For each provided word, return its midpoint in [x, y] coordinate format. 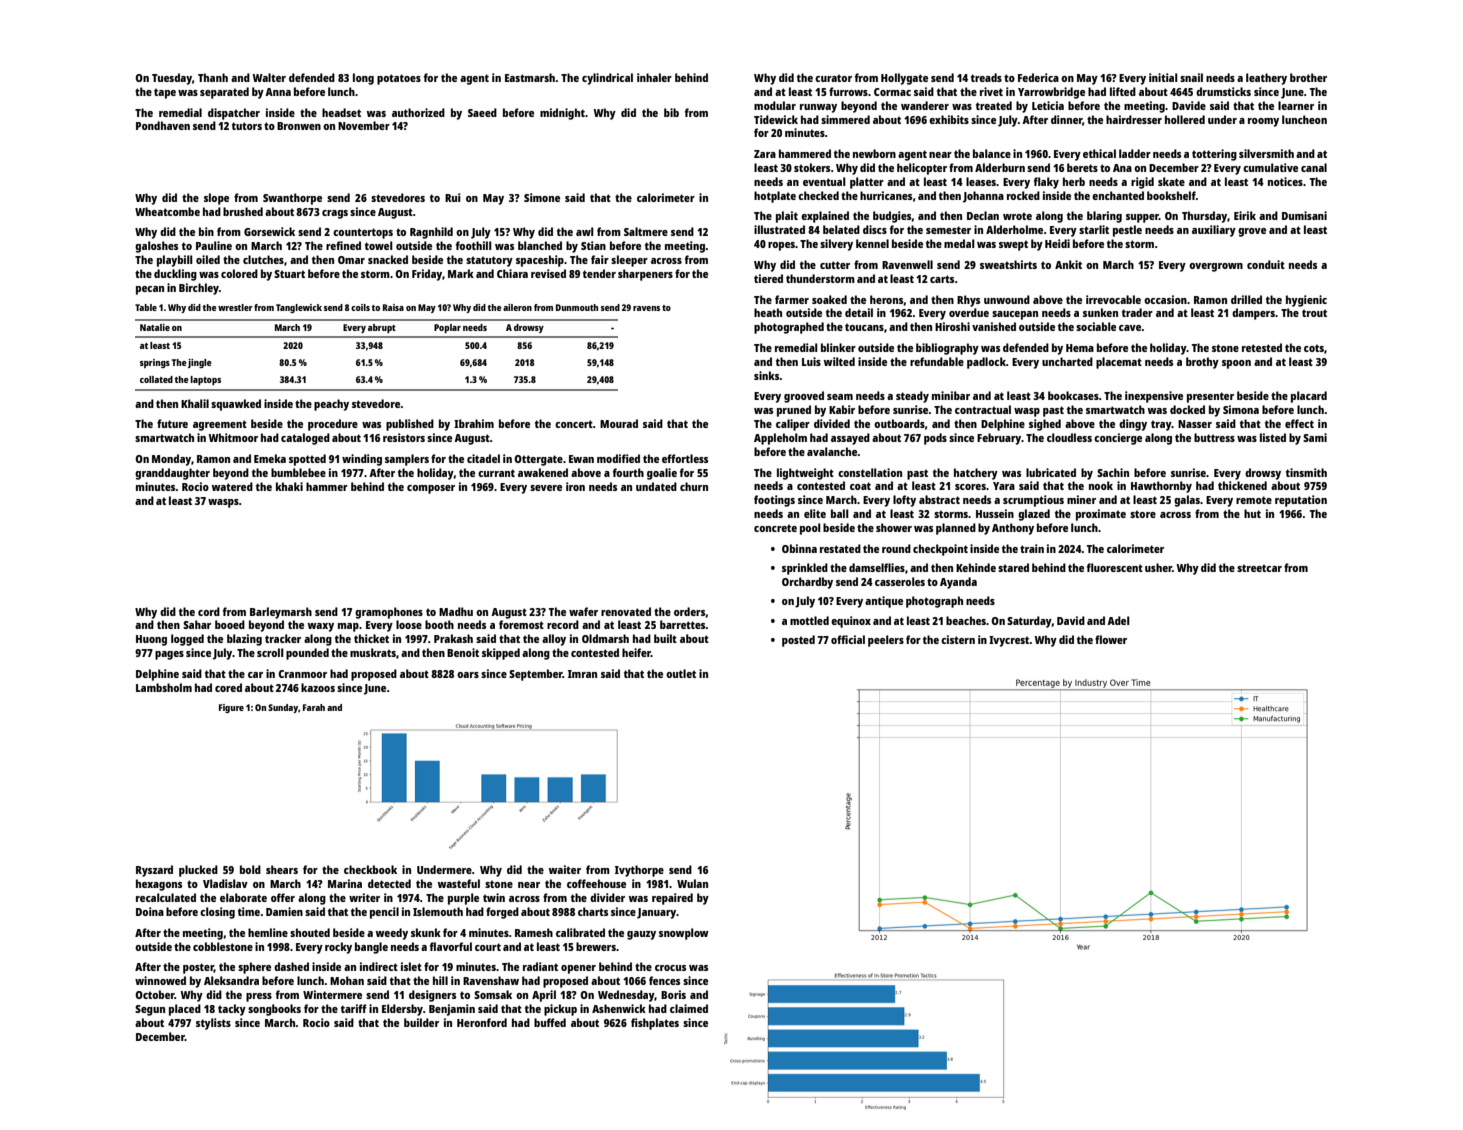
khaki [289, 486]
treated [994, 105]
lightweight [805, 474]
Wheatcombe [167, 211]
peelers [886, 641]
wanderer [925, 105]
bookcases [1073, 395]
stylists [213, 1024]
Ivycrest [1009, 641]
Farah [314, 707]
